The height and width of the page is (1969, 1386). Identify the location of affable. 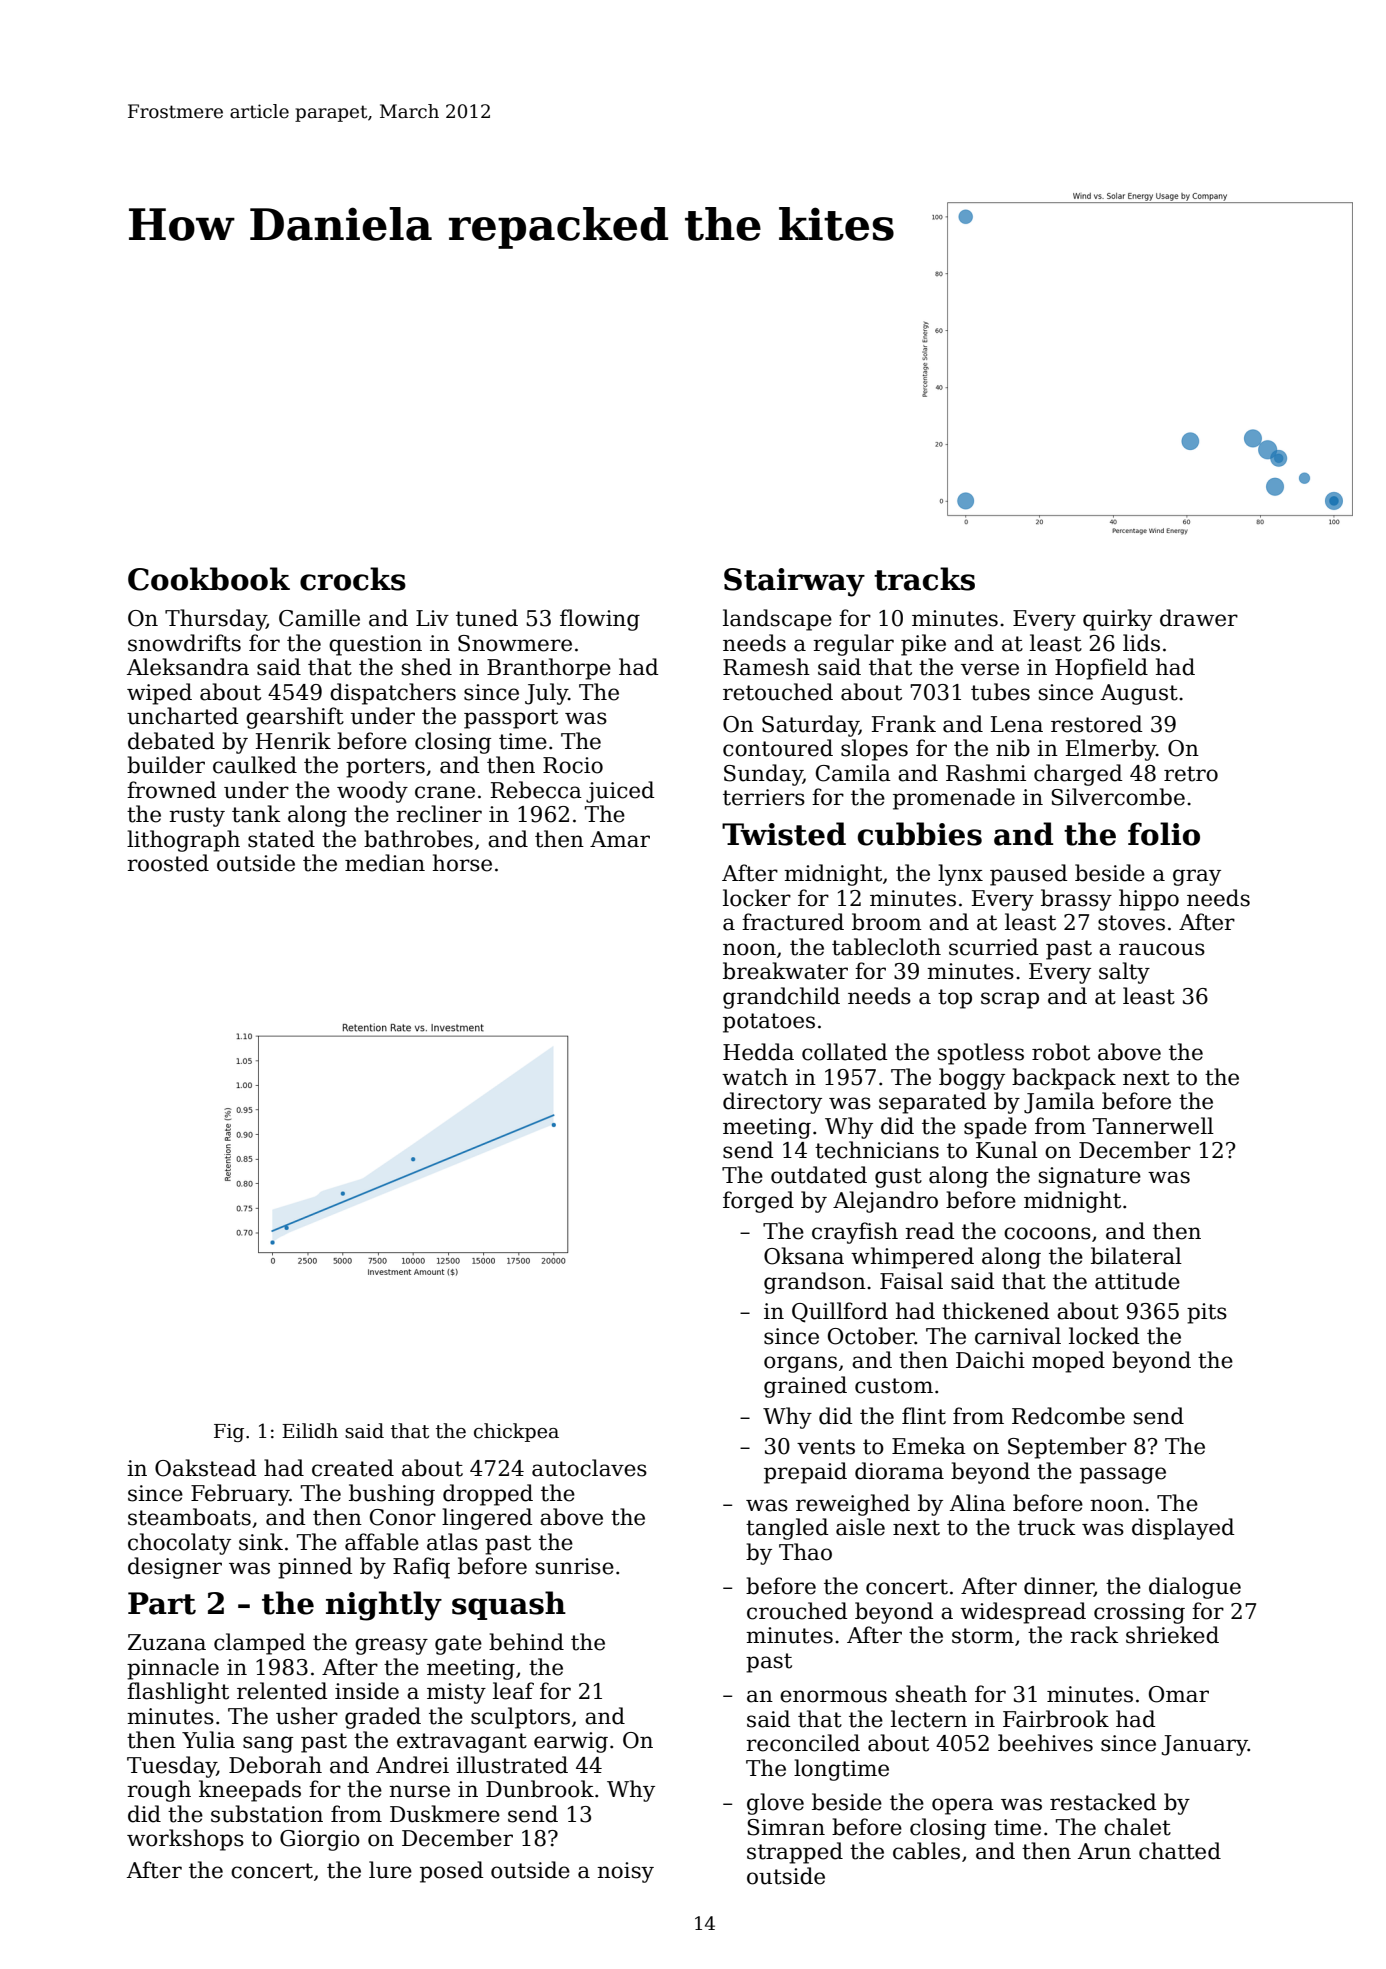
(382, 1542).
